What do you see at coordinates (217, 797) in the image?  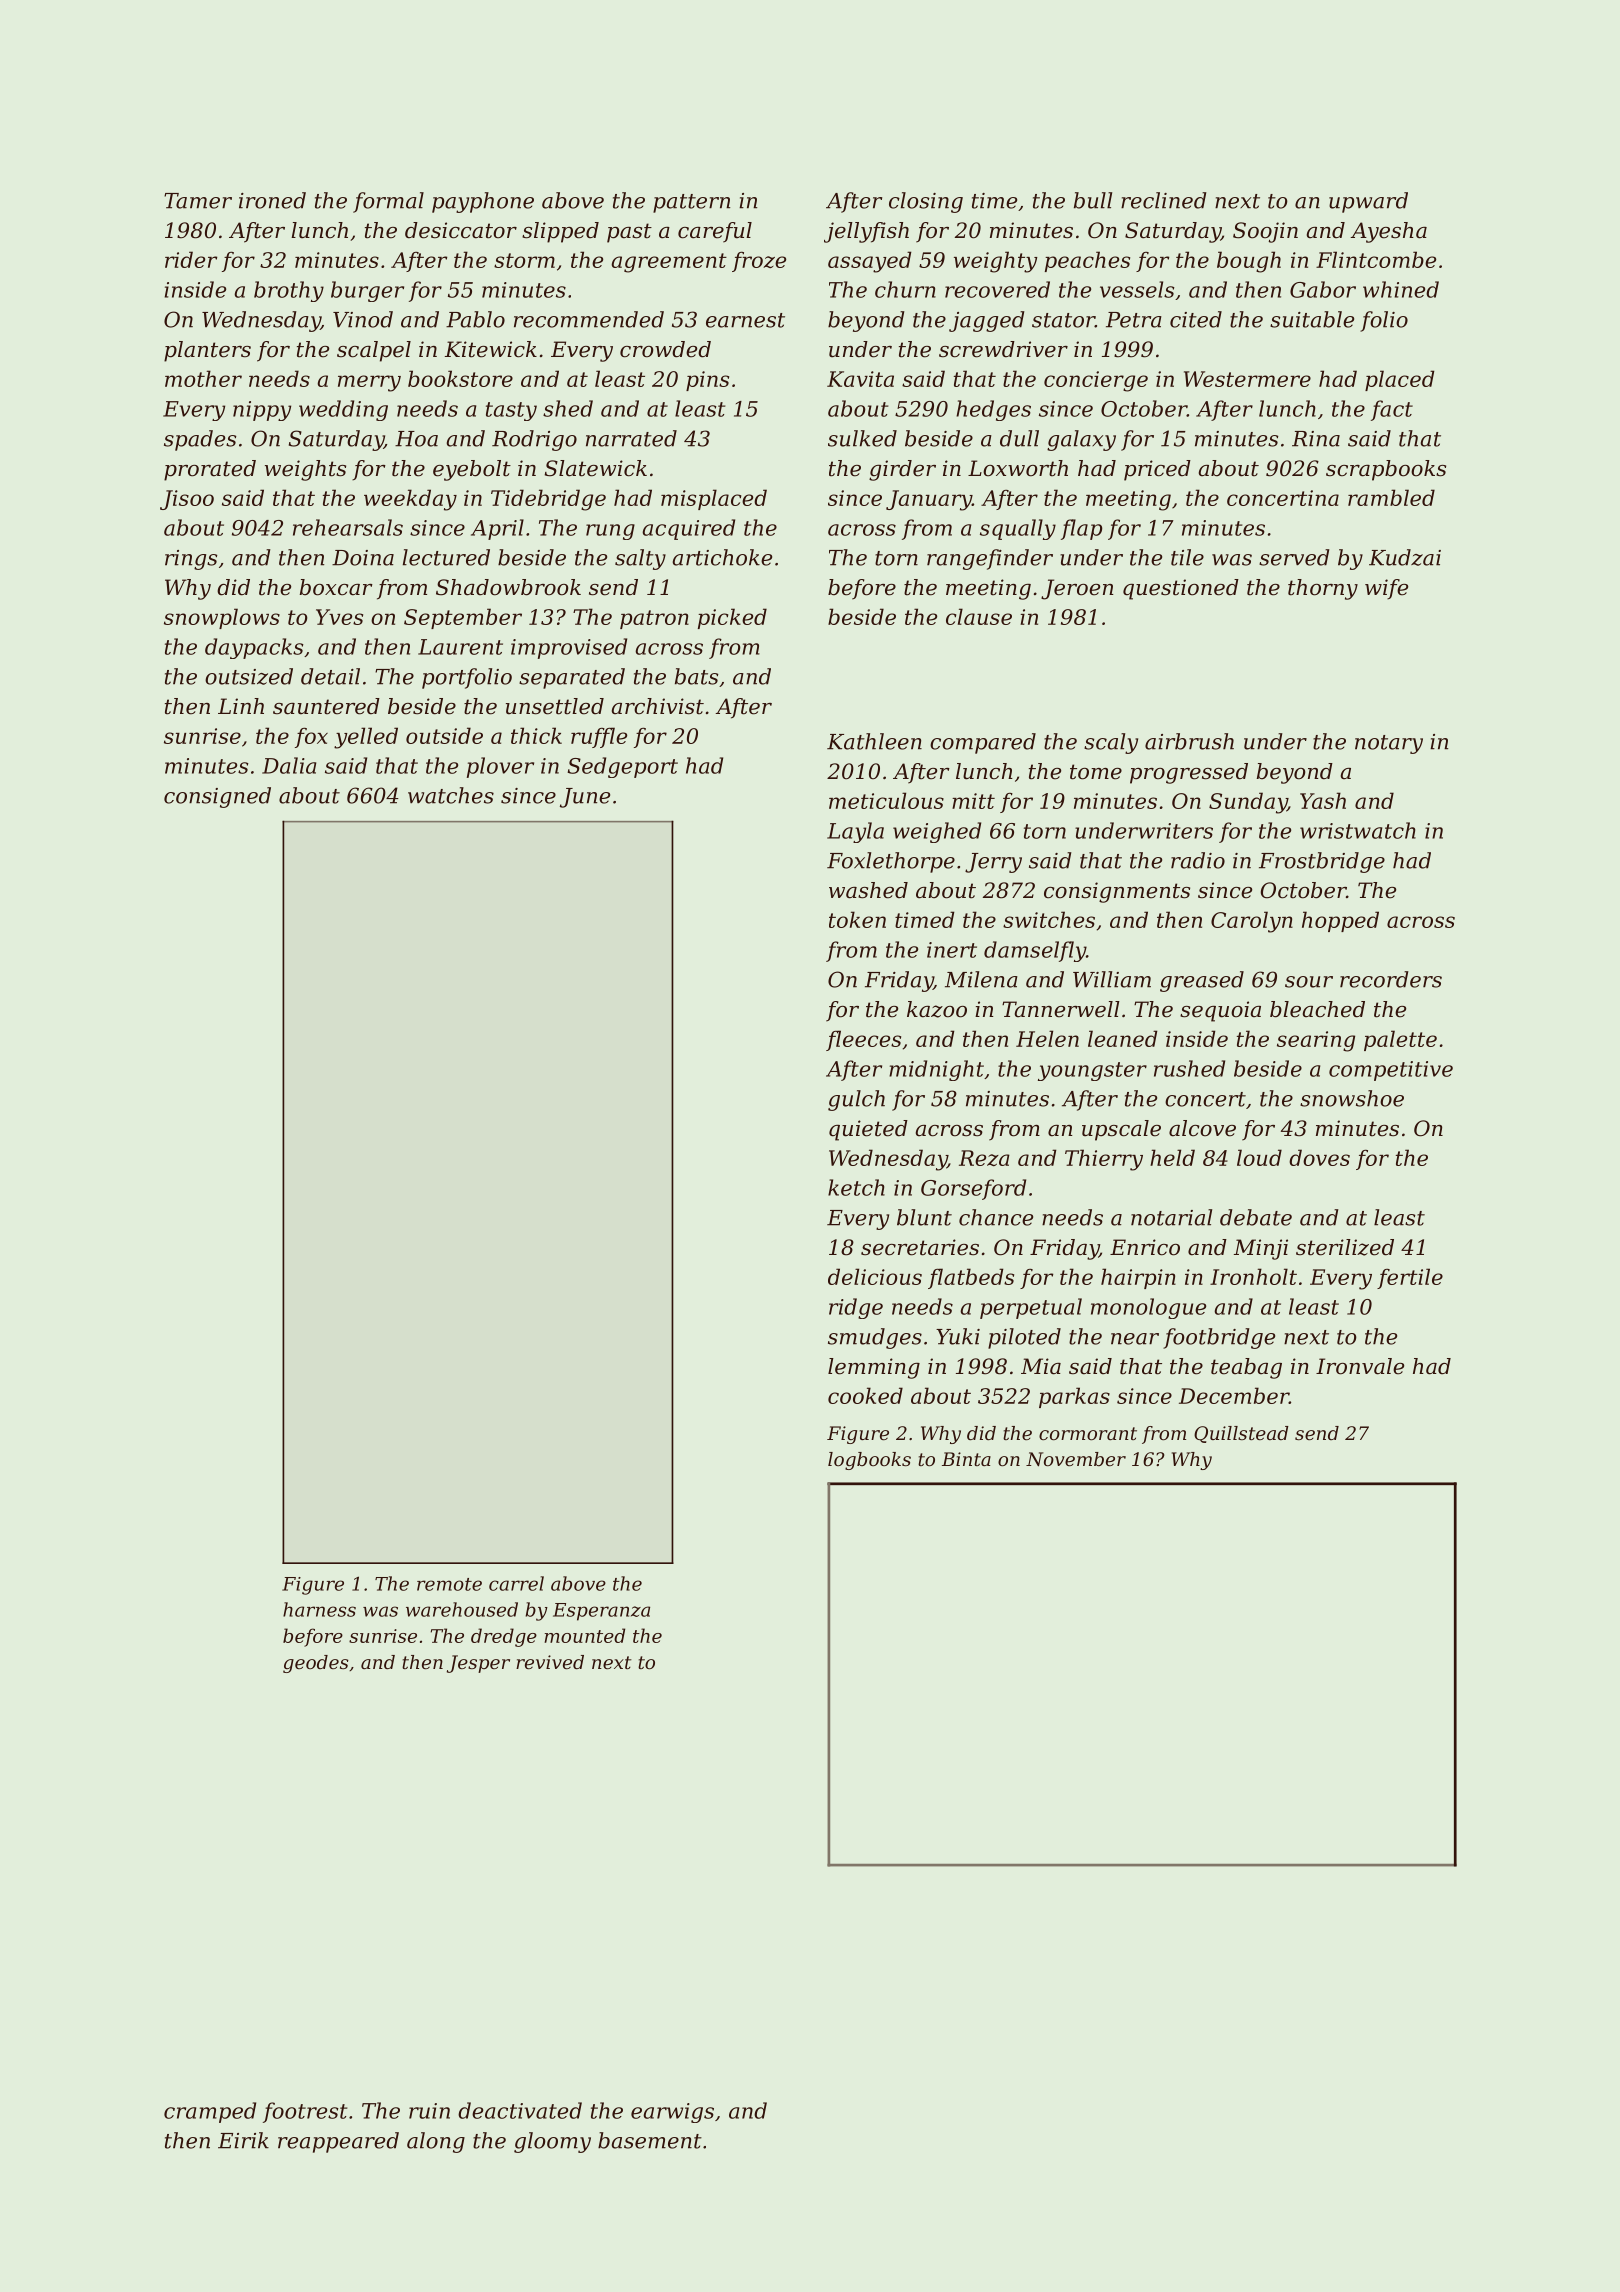 I see `consigned` at bounding box center [217, 797].
